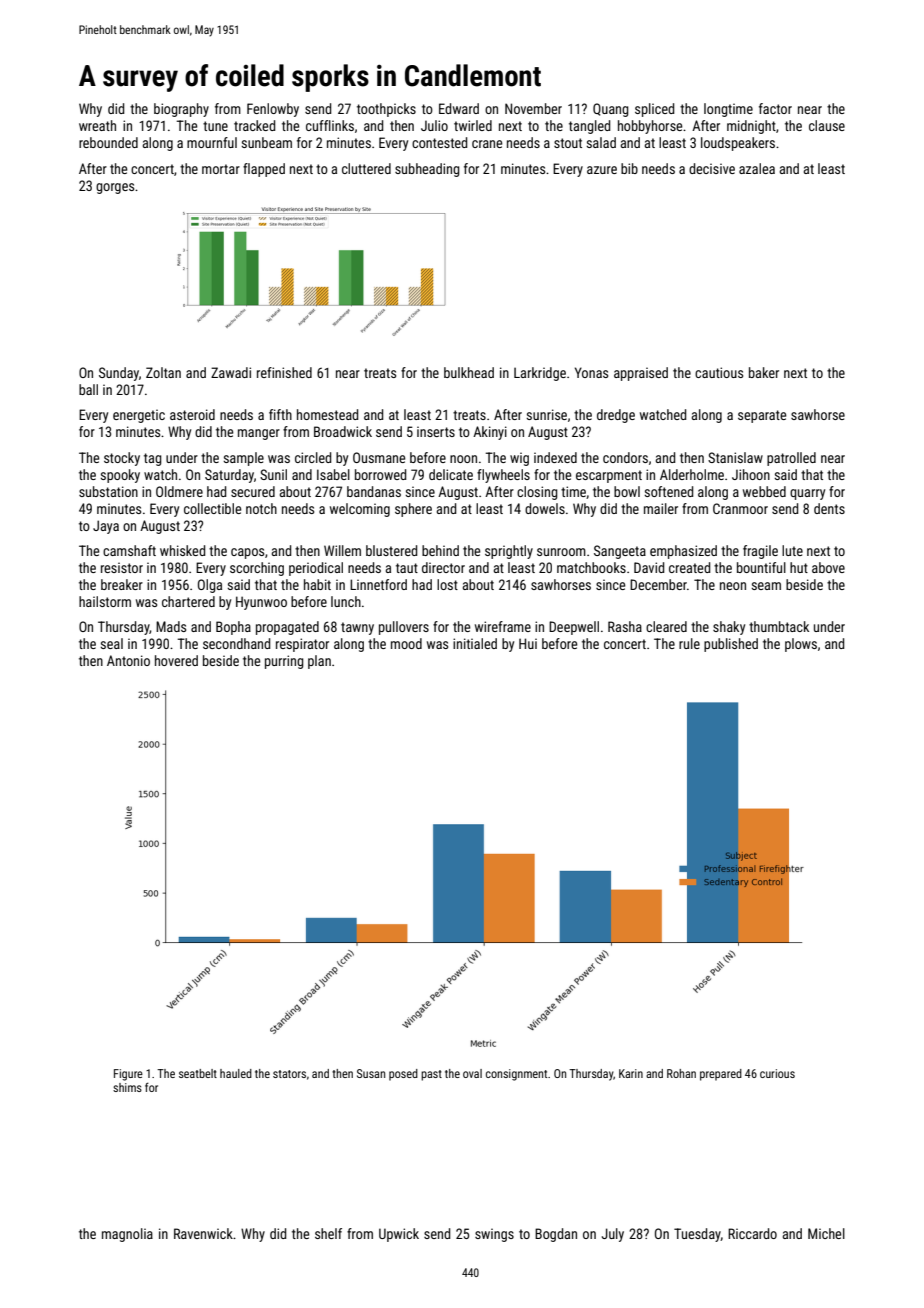 This page has height=1308, width=924. What do you see at coordinates (616, 416) in the page?
I see `dredge` at bounding box center [616, 416].
